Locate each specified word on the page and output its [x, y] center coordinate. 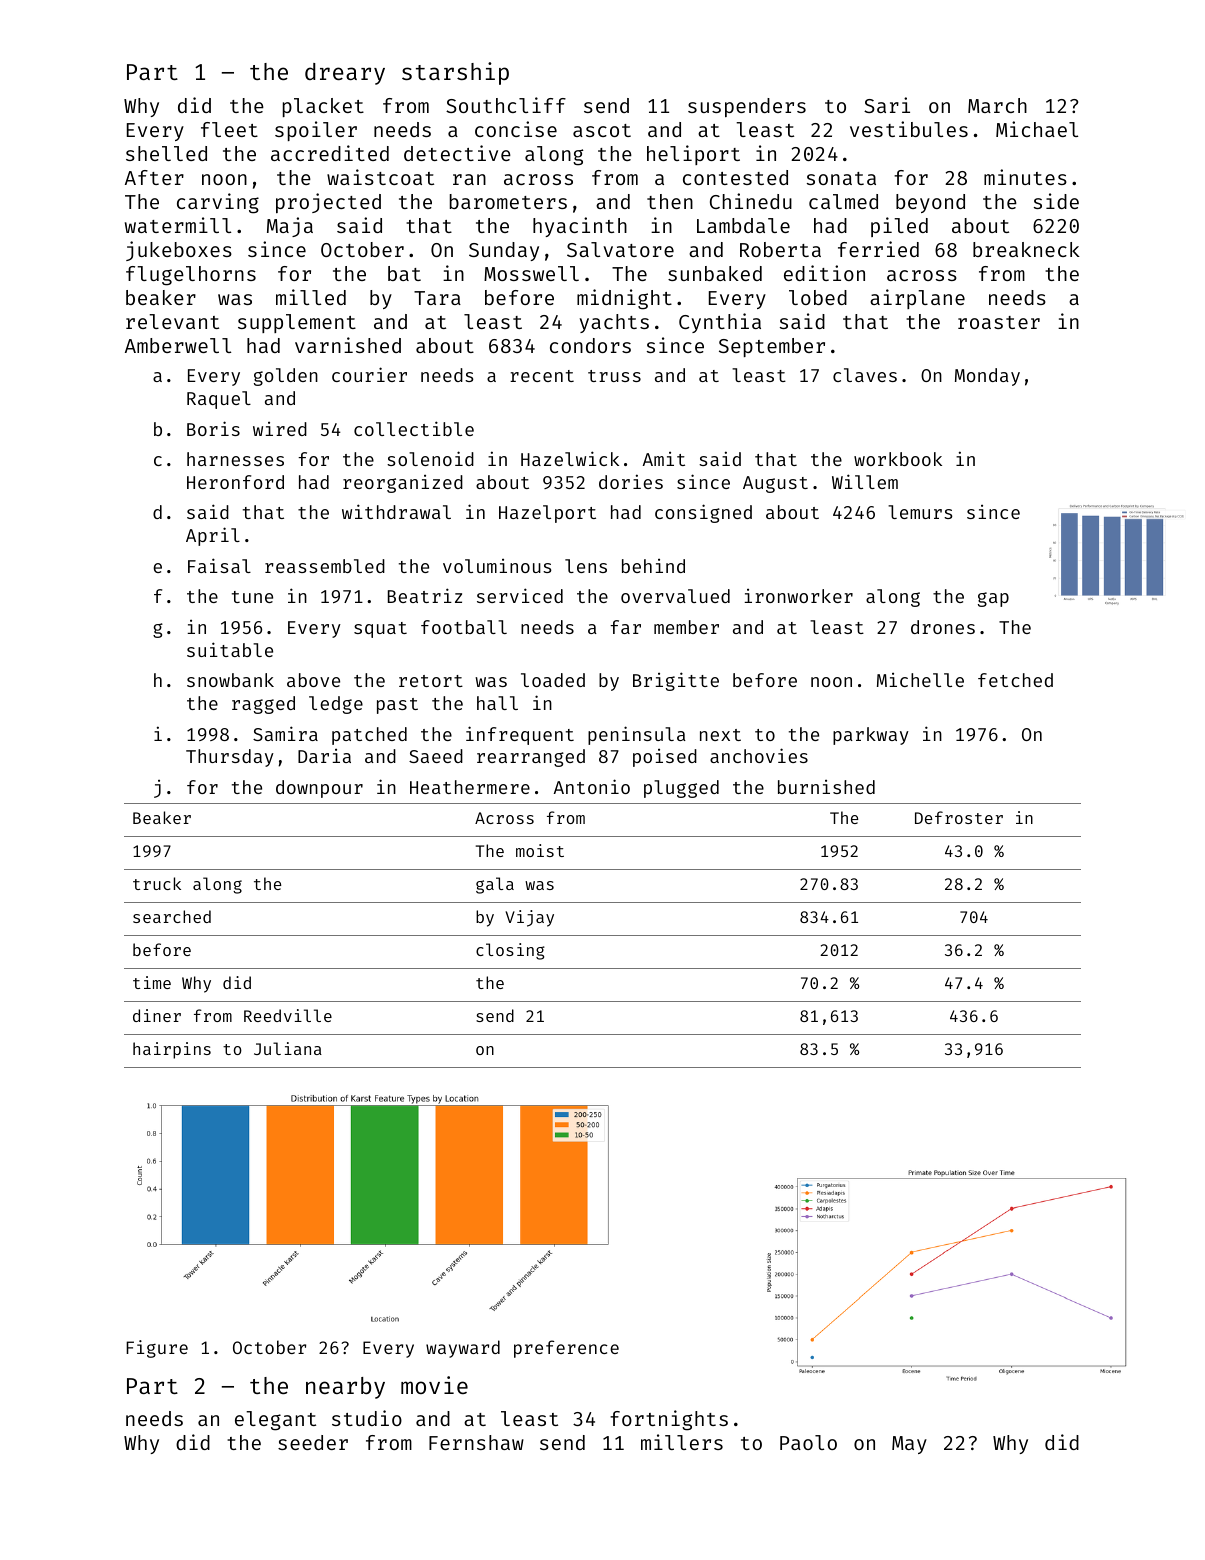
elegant [275, 1421]
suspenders [747, 107]
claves [865, 375]
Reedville [288, 1015]
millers [682, 1442]
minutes [1025, 177]
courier [369, 374]
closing [510, 951]
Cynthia [720, 323]
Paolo [808, 1442]
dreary [345, 74]
